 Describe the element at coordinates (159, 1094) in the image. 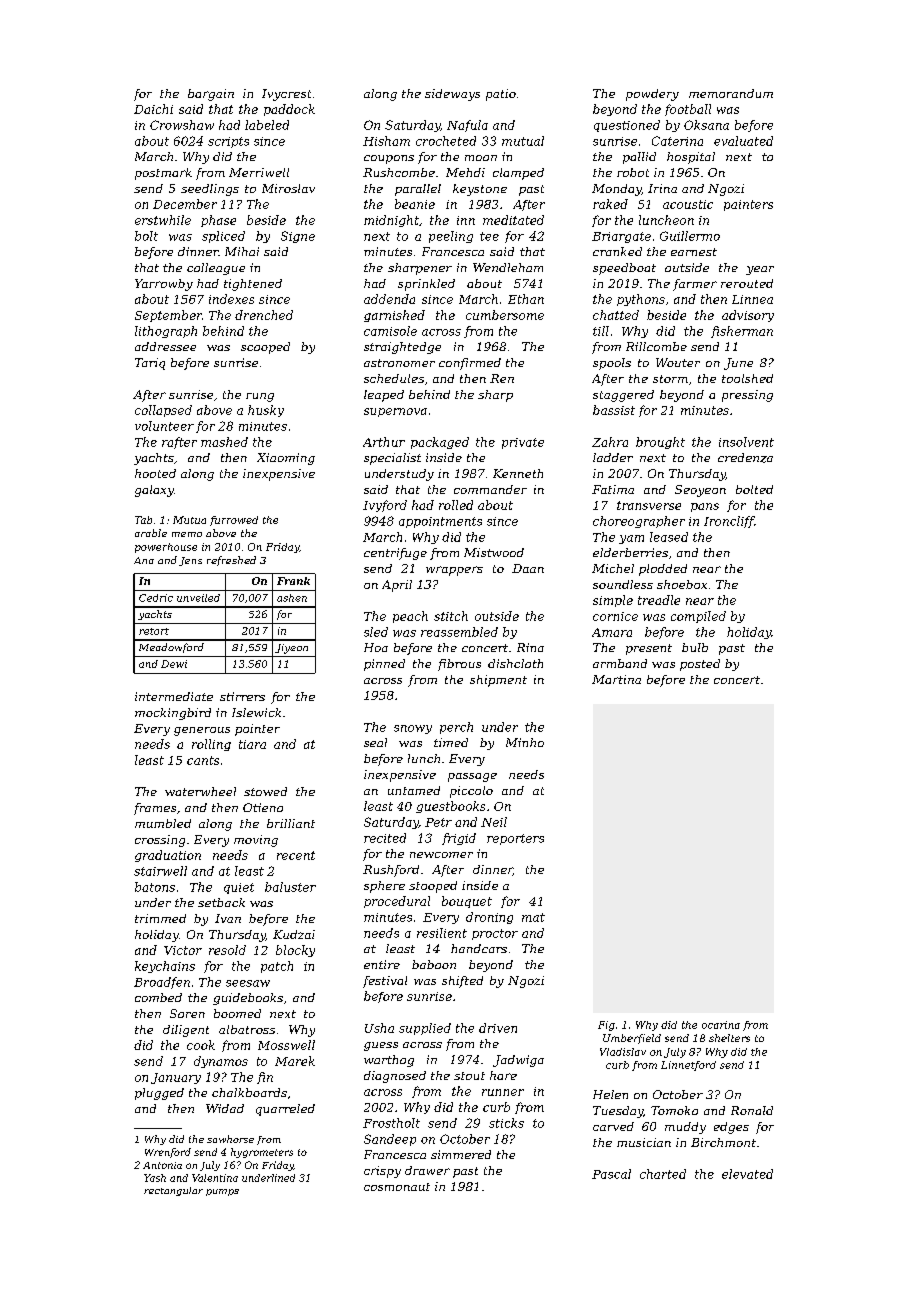

I see `plugged` at that location.
